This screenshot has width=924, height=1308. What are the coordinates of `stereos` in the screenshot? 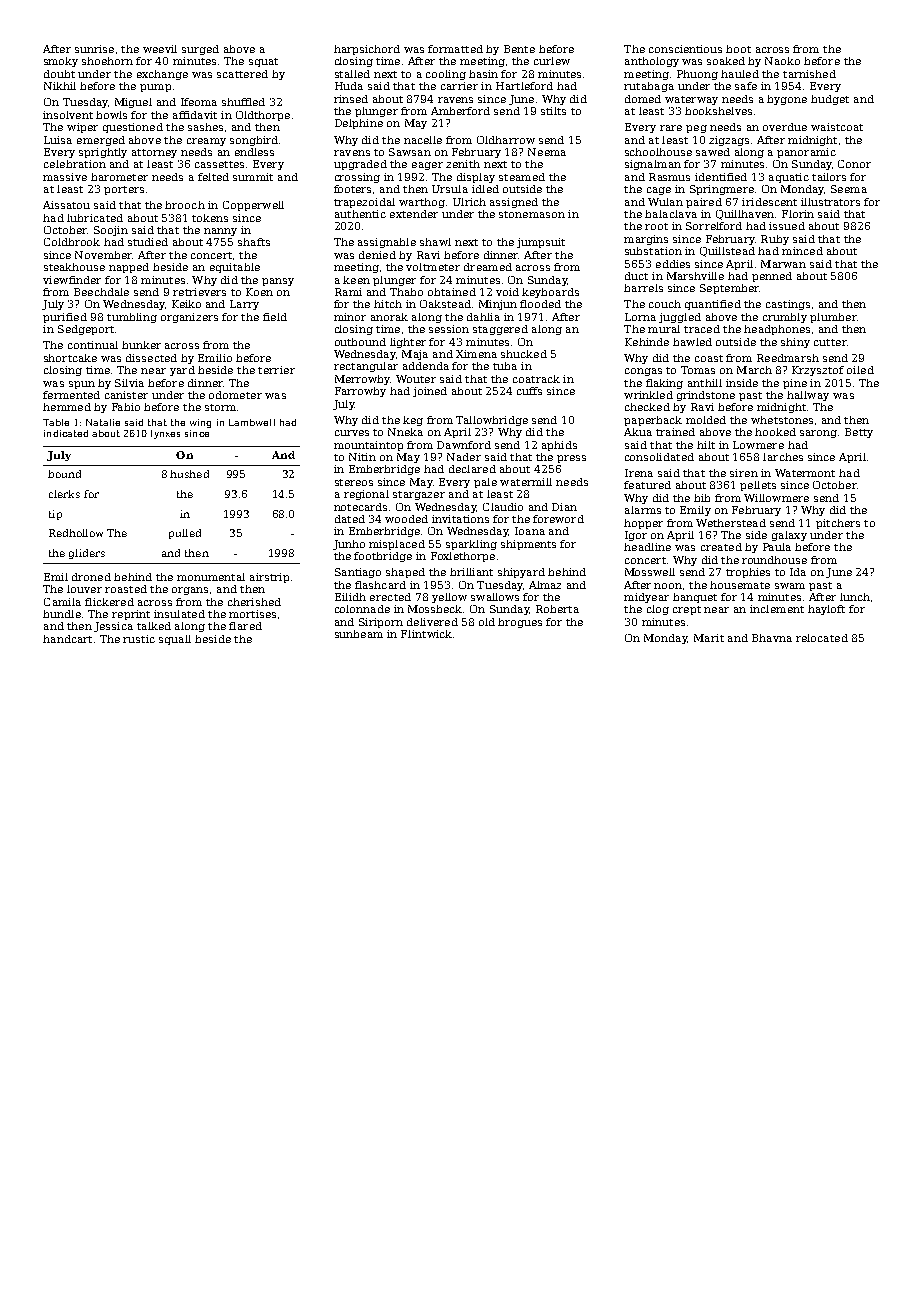 It's located at (354, 482).
